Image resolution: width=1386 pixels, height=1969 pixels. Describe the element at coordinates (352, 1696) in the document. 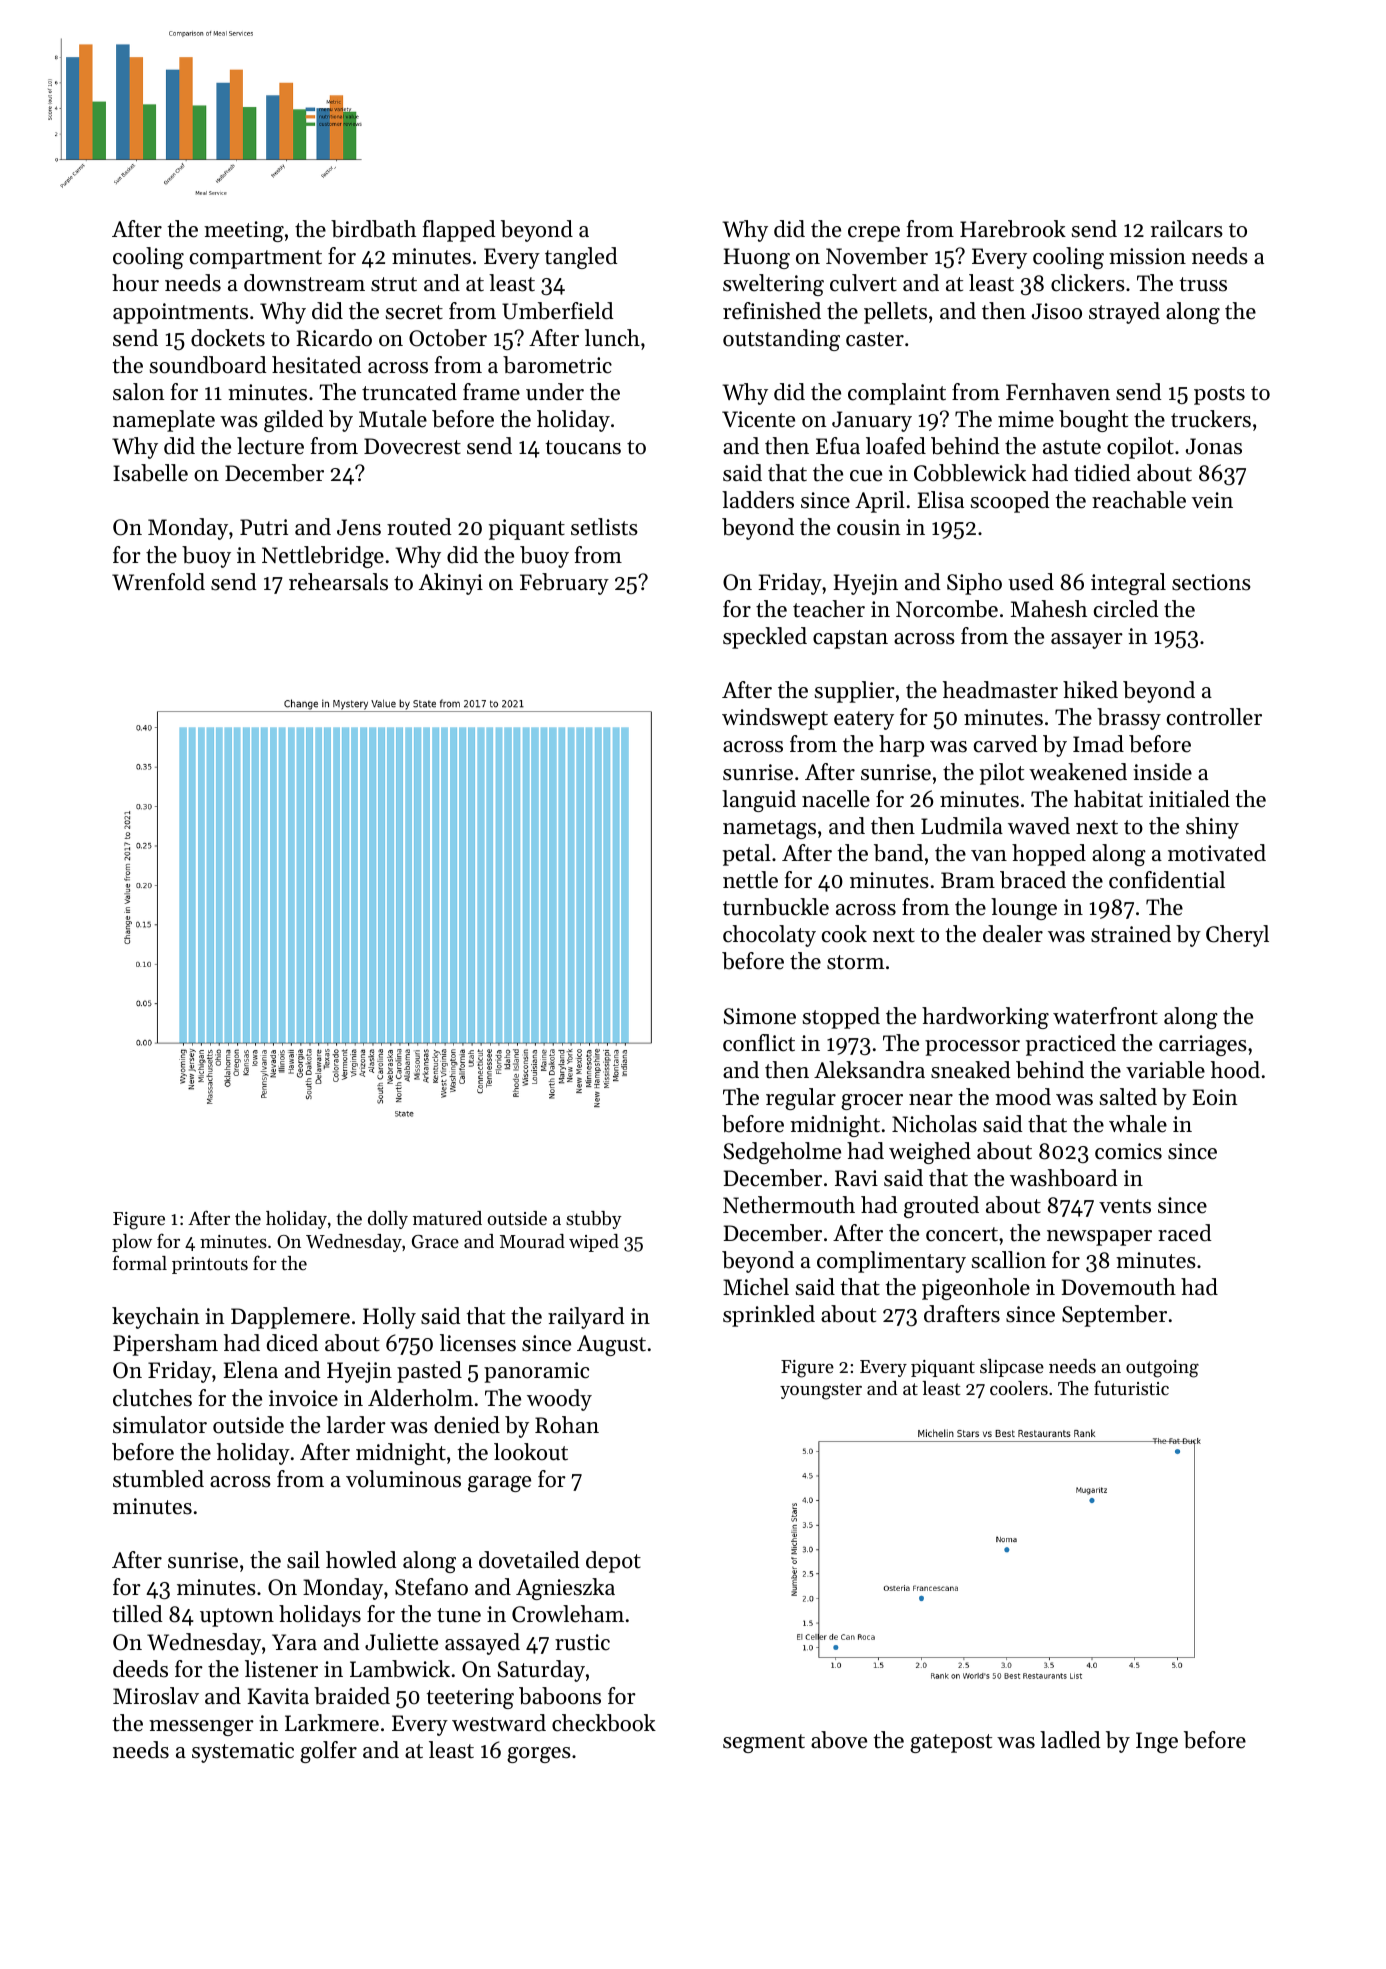

I see `braided` at that location.
